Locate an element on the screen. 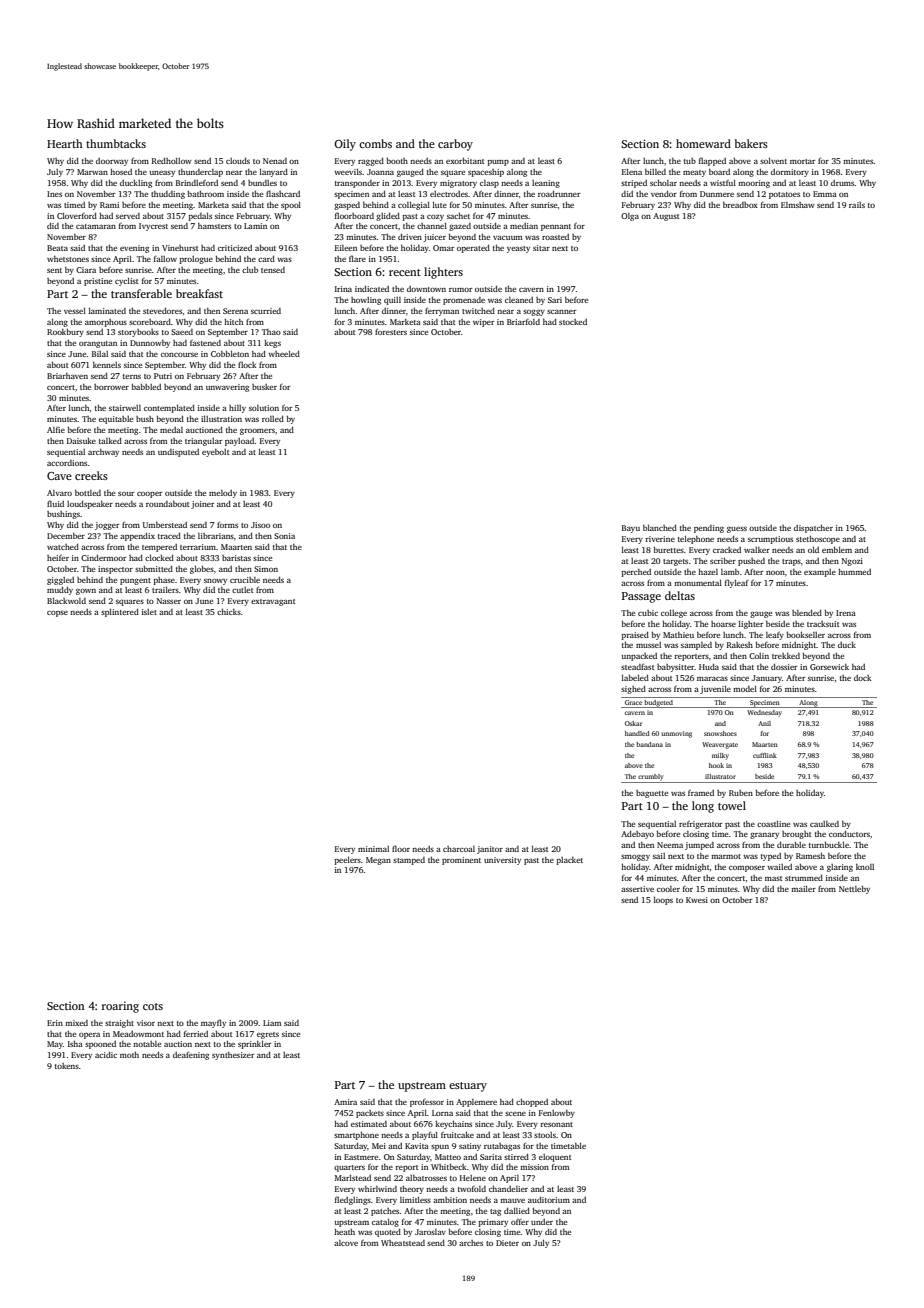  islet is located at coordinates (149, 612).
